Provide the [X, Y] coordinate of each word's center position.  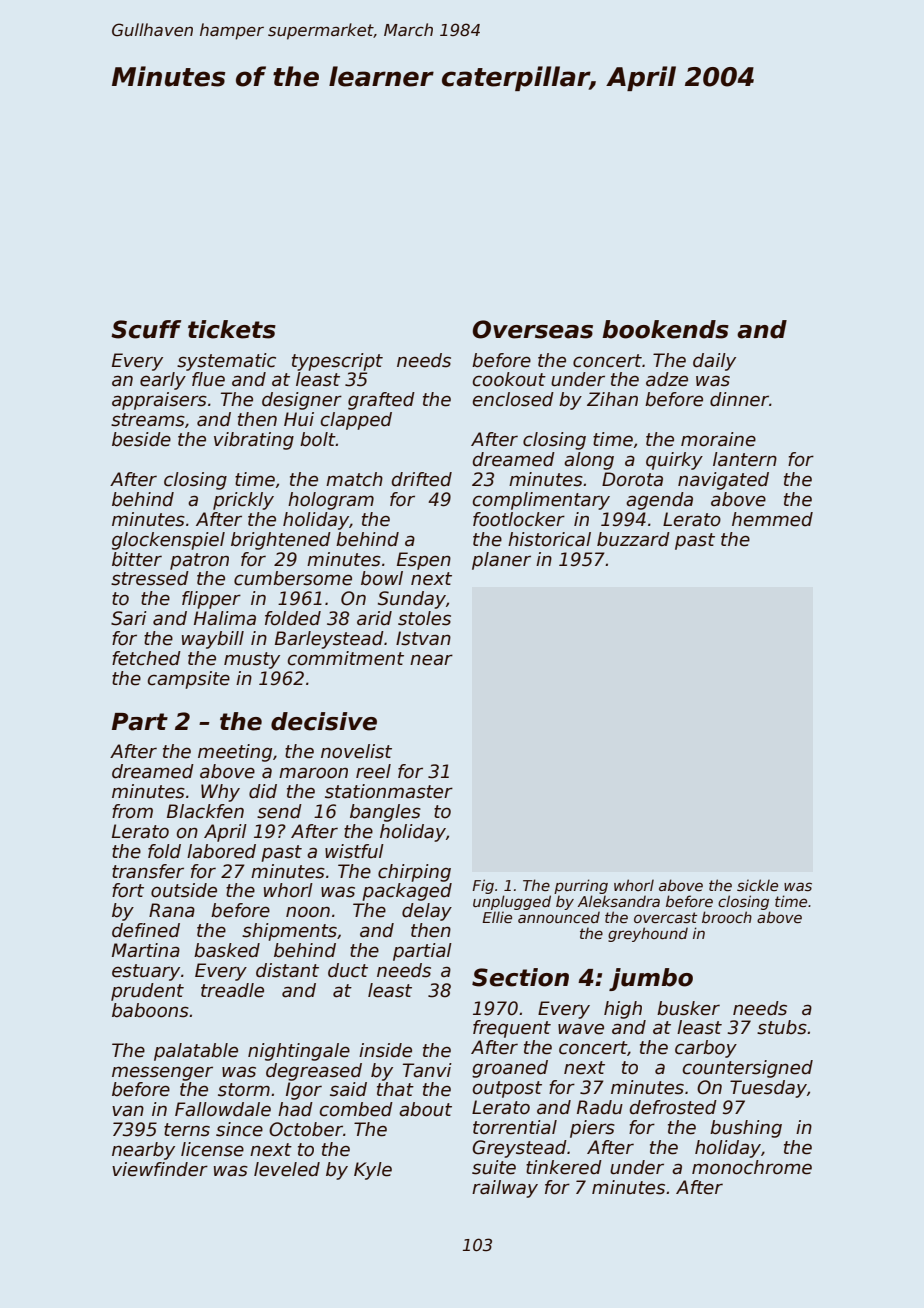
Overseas [533, 329]
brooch [727, 917]
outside [184, 890]
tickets [232, 329]
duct [348, 970]
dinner [739, 399]
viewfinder [160, 1169]
